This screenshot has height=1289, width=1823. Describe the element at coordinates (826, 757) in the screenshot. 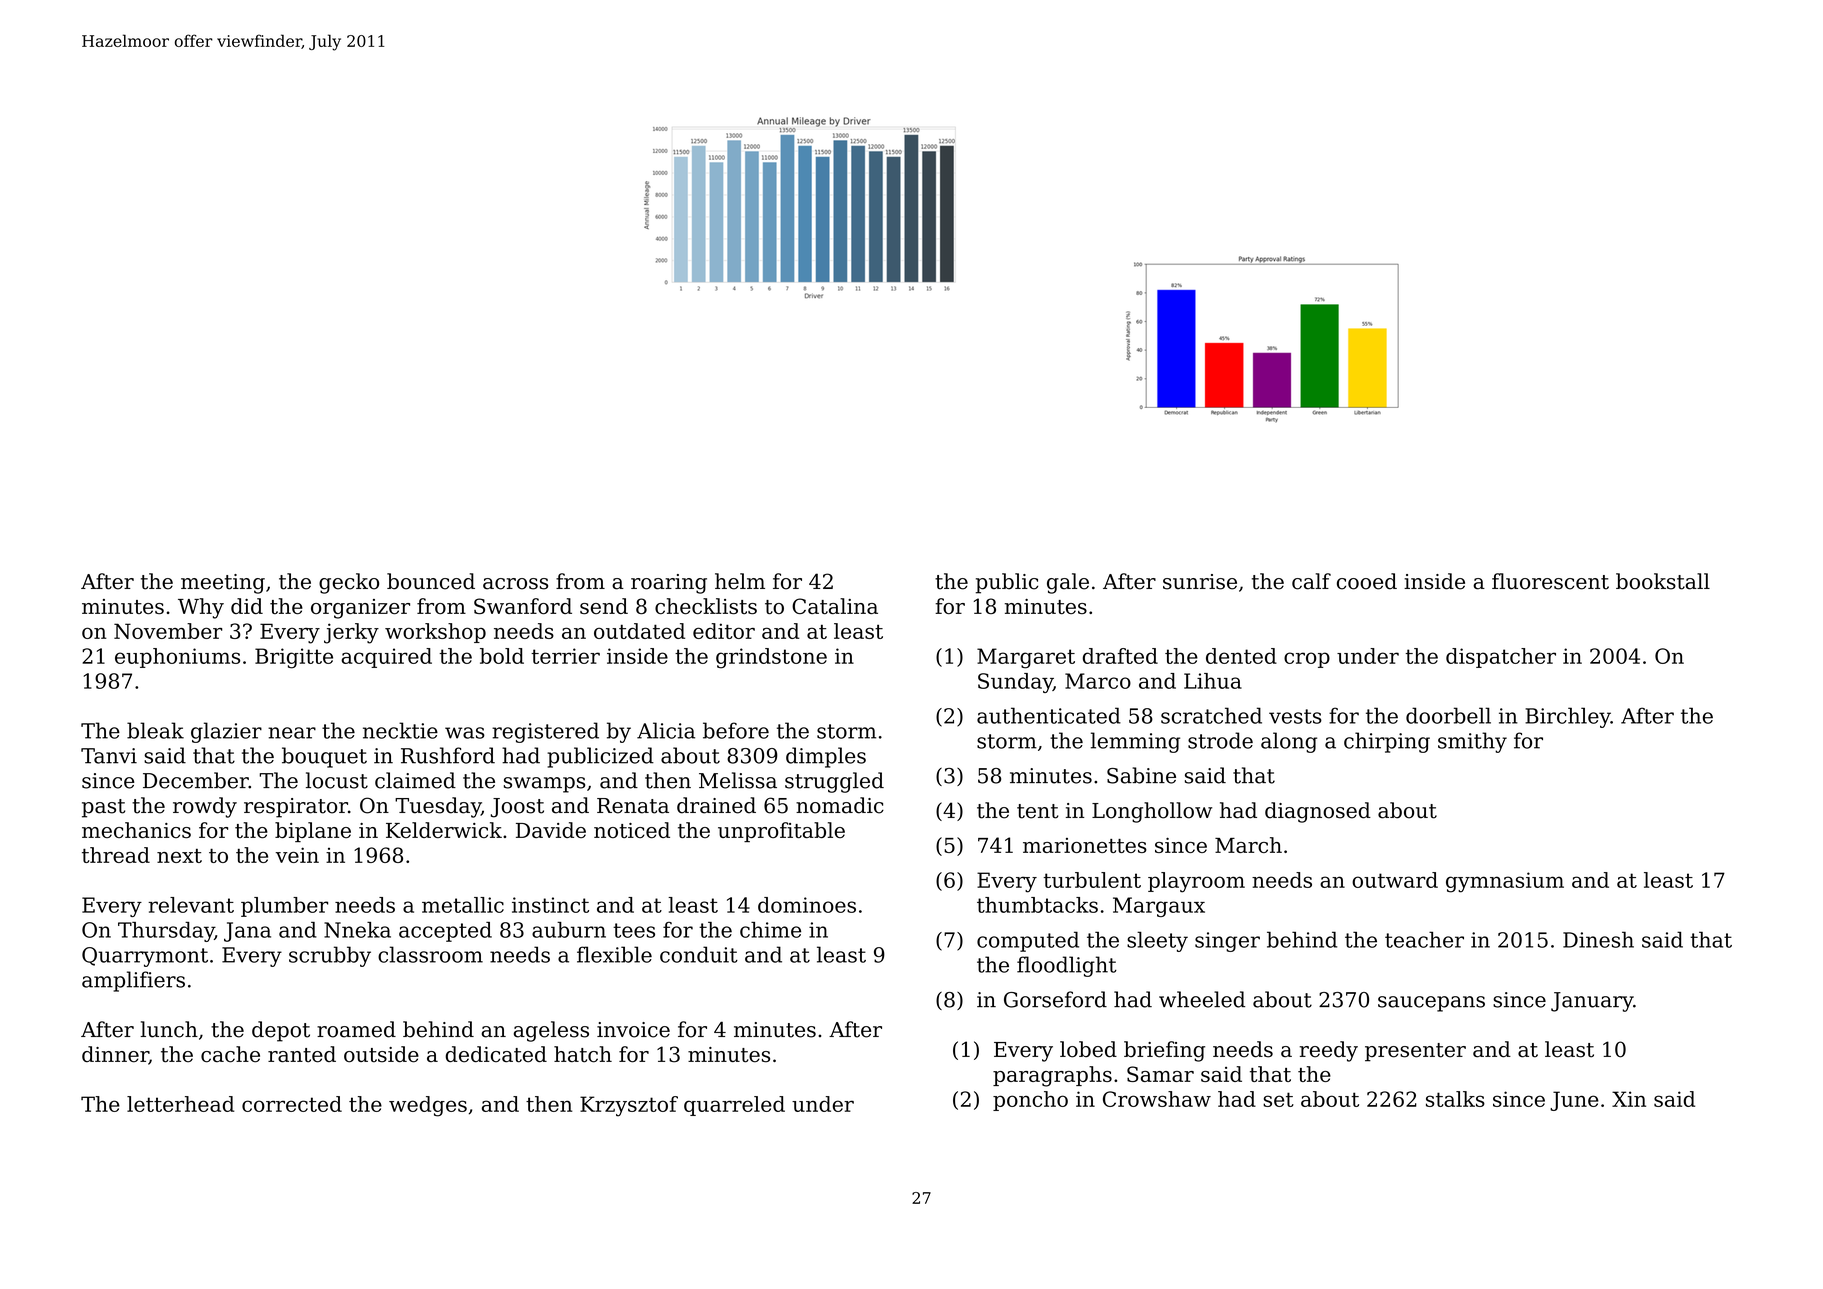

I see `dimples` at that location.
